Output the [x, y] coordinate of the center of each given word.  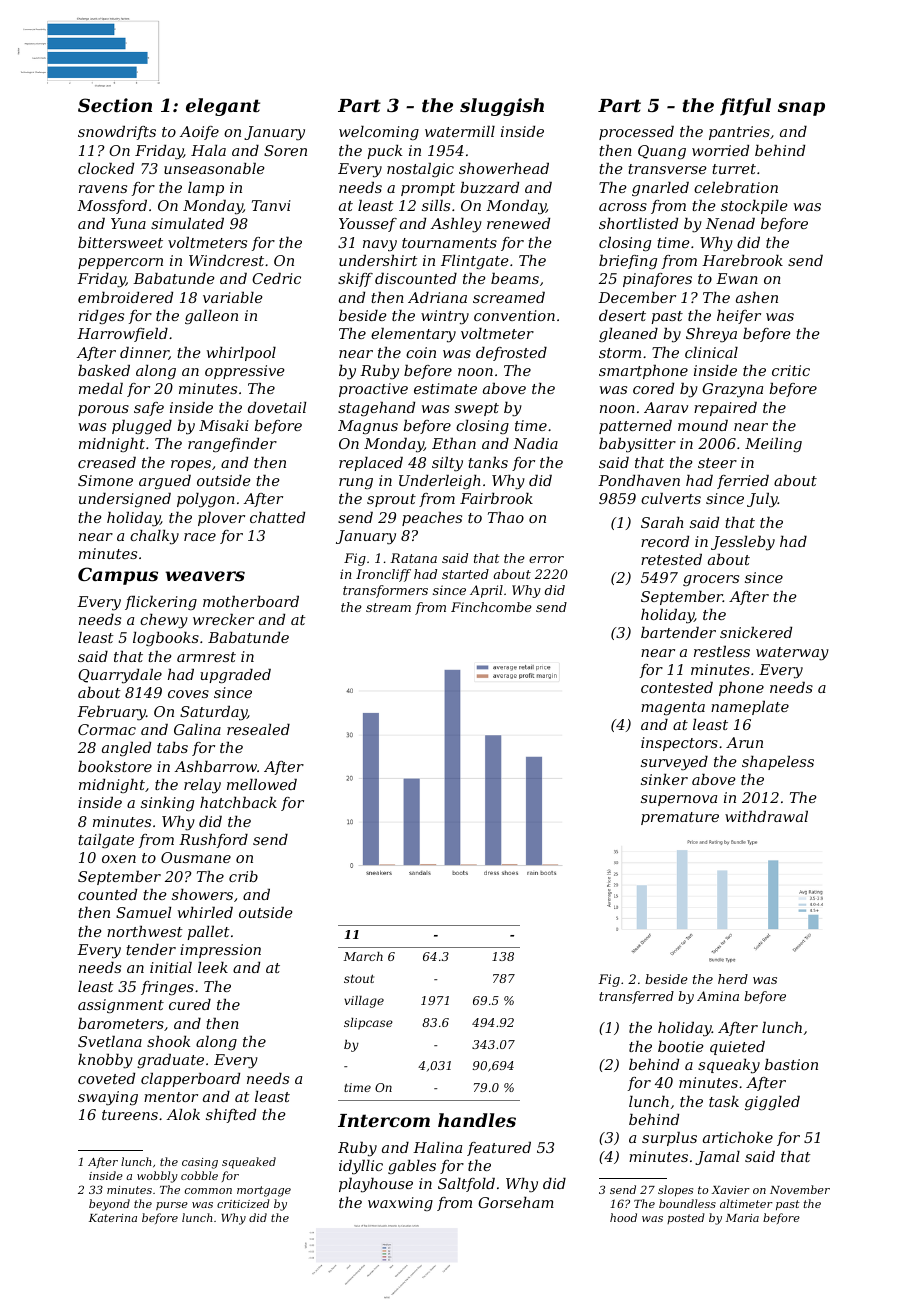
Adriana [437, 297]
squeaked [249, 1163]
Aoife [199, 133]
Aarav [666, 407]
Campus [118, 576]
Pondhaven [639, 480]
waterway [792, 654]
